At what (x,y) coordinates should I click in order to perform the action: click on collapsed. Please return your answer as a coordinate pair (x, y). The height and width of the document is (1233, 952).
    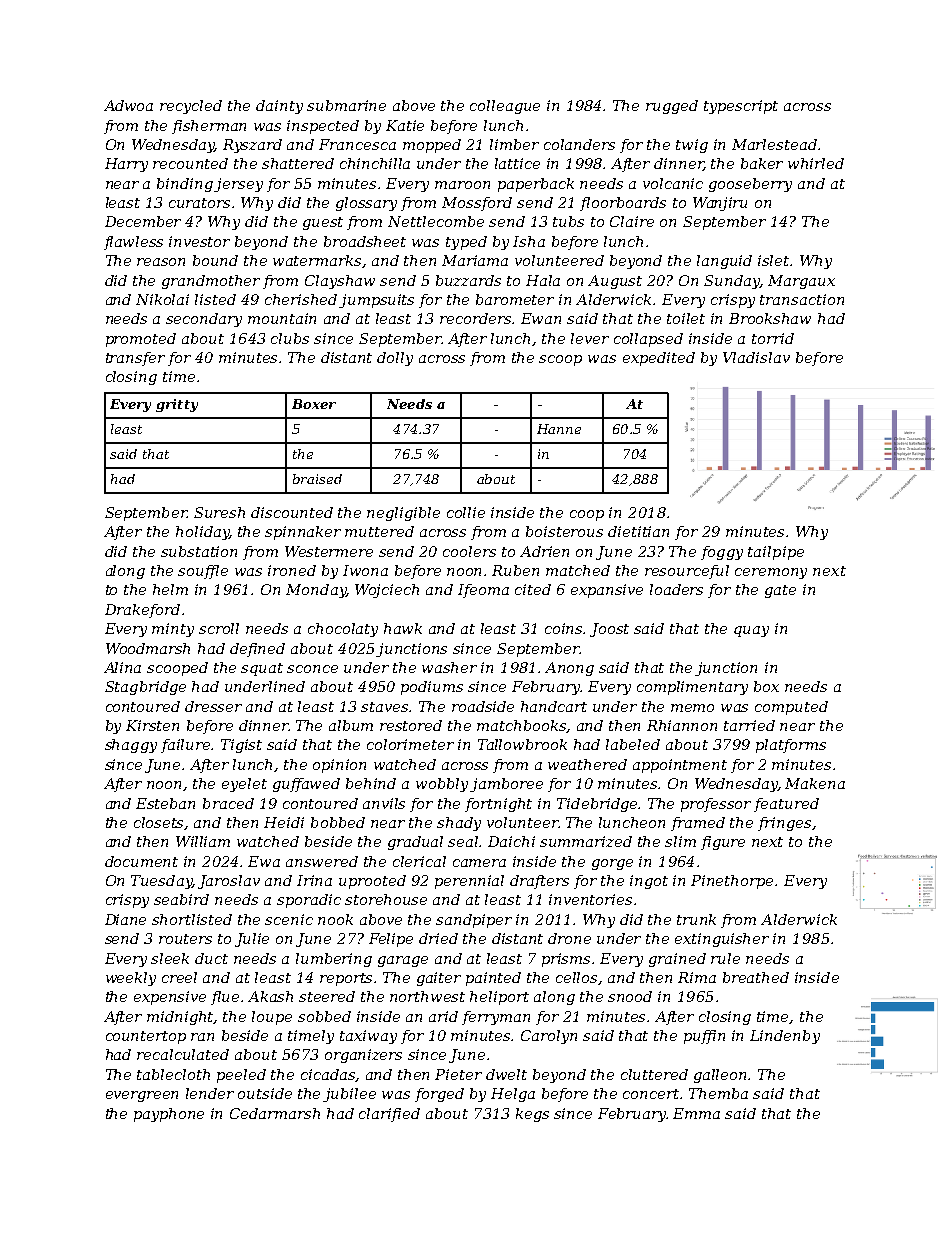
    Looking at the image, I should click on (648, 340).
